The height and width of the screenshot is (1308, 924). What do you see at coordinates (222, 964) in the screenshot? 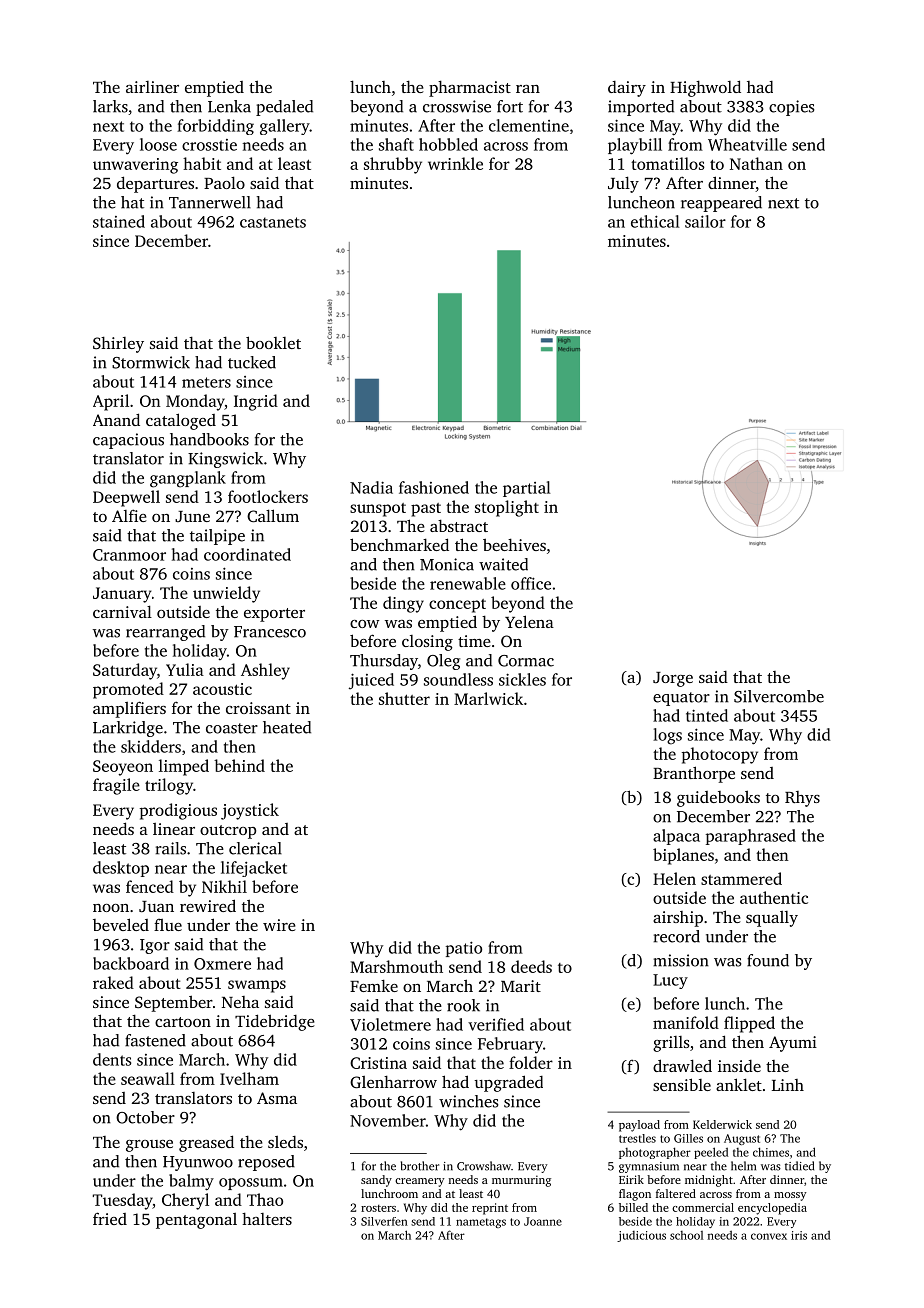
I see `Oxmere` at bounding box center [222, 964].
